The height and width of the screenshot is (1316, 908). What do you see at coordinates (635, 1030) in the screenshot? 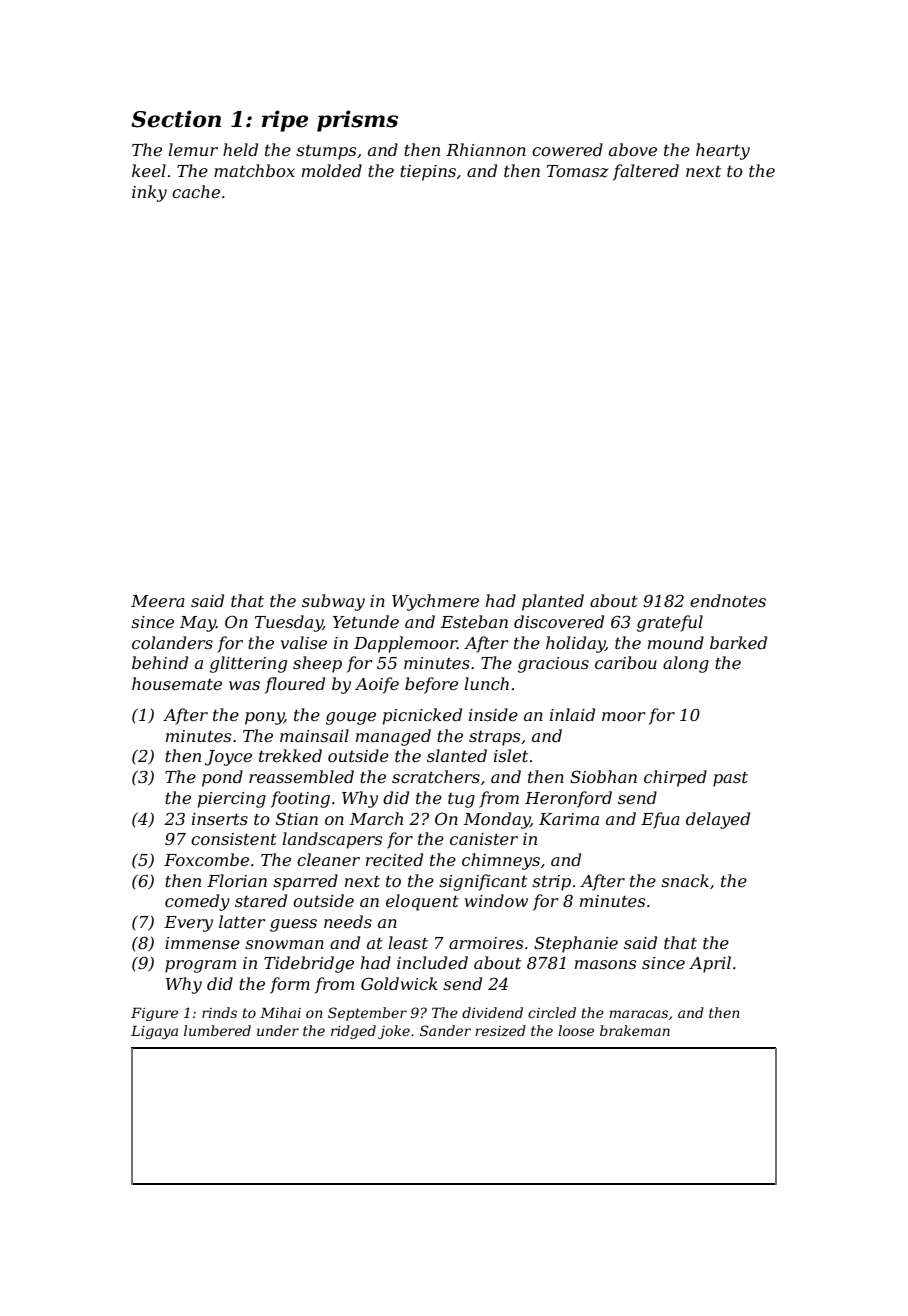
I see `brakeman` at bounding box center [635, 1030].
